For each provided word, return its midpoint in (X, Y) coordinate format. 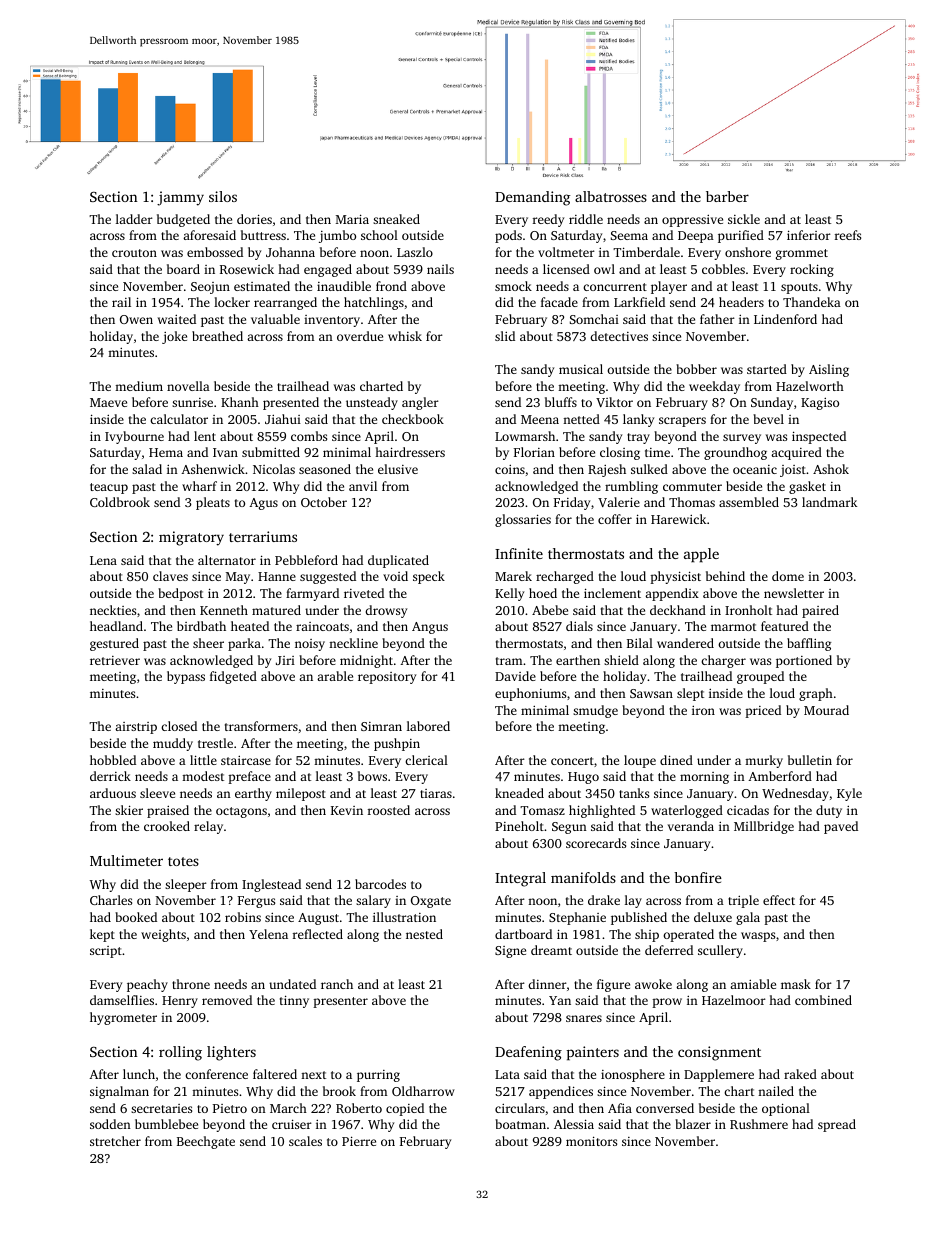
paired (820, 611)
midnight (366, 661)
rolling (180, 1053)
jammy (180, 198)
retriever (115, 660)
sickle (744, 219)
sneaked (396, 219)
